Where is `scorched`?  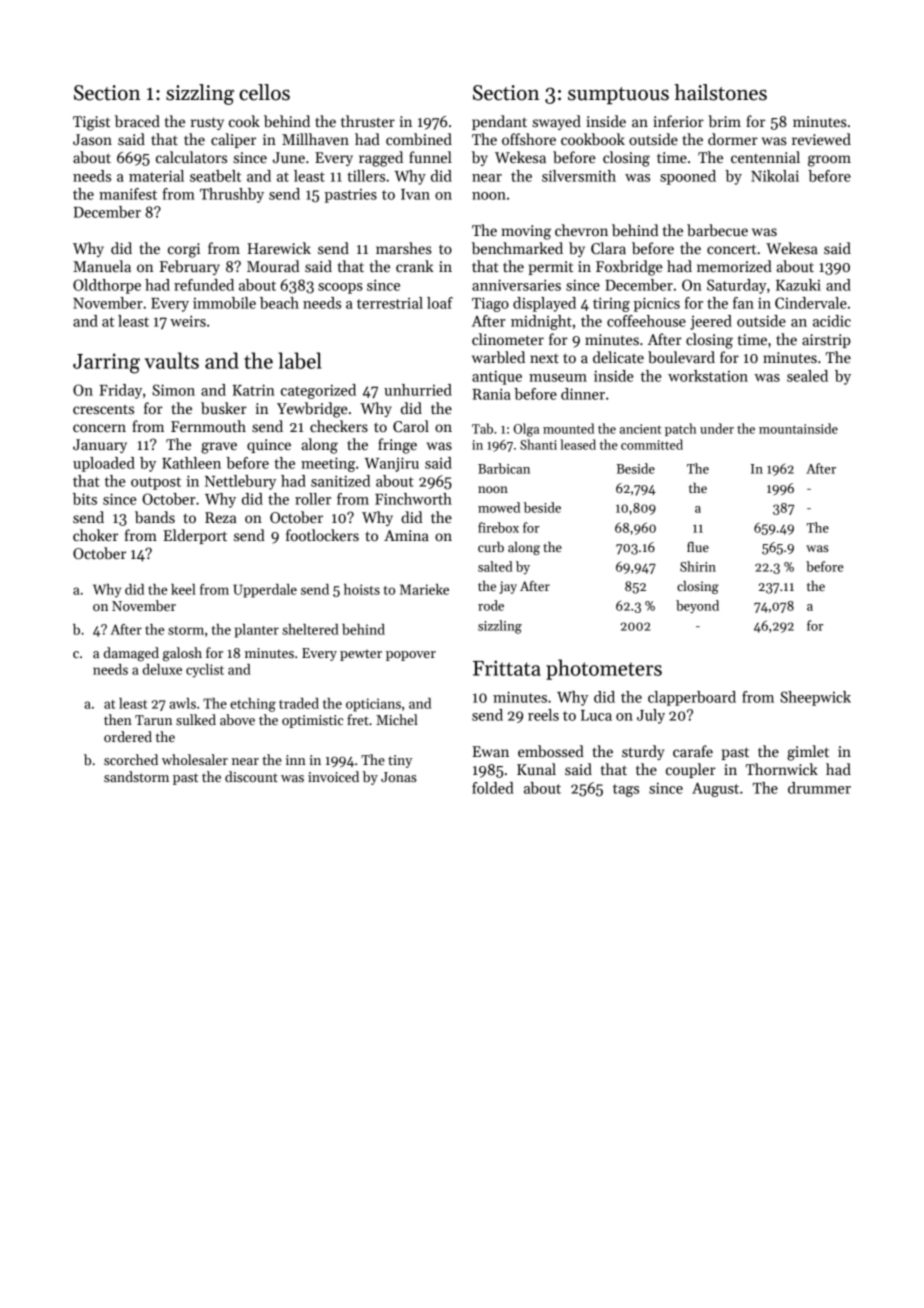
scorched is located at coordinates (131, 759).
